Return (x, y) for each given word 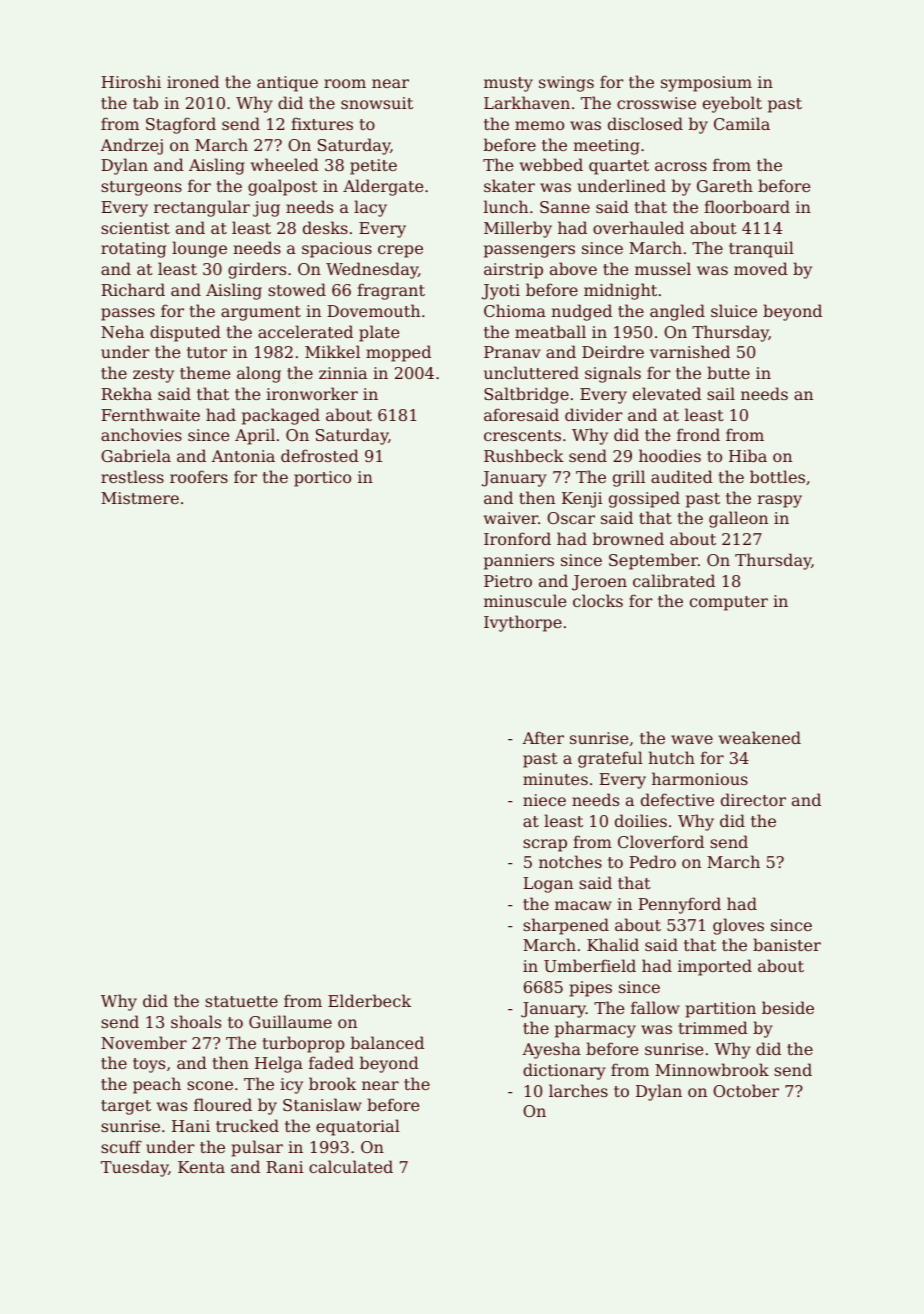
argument (261, 313)
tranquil (761, 249)
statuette (241, 1001)
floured (223, 1104)
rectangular (202, 208)
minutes (555, 779)
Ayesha (551, 1050)
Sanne (565, 207)
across (681, 166)
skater (509, 185)
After (543, 737)
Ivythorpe (523, 623)
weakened (760, 737)
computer (729, 603)
